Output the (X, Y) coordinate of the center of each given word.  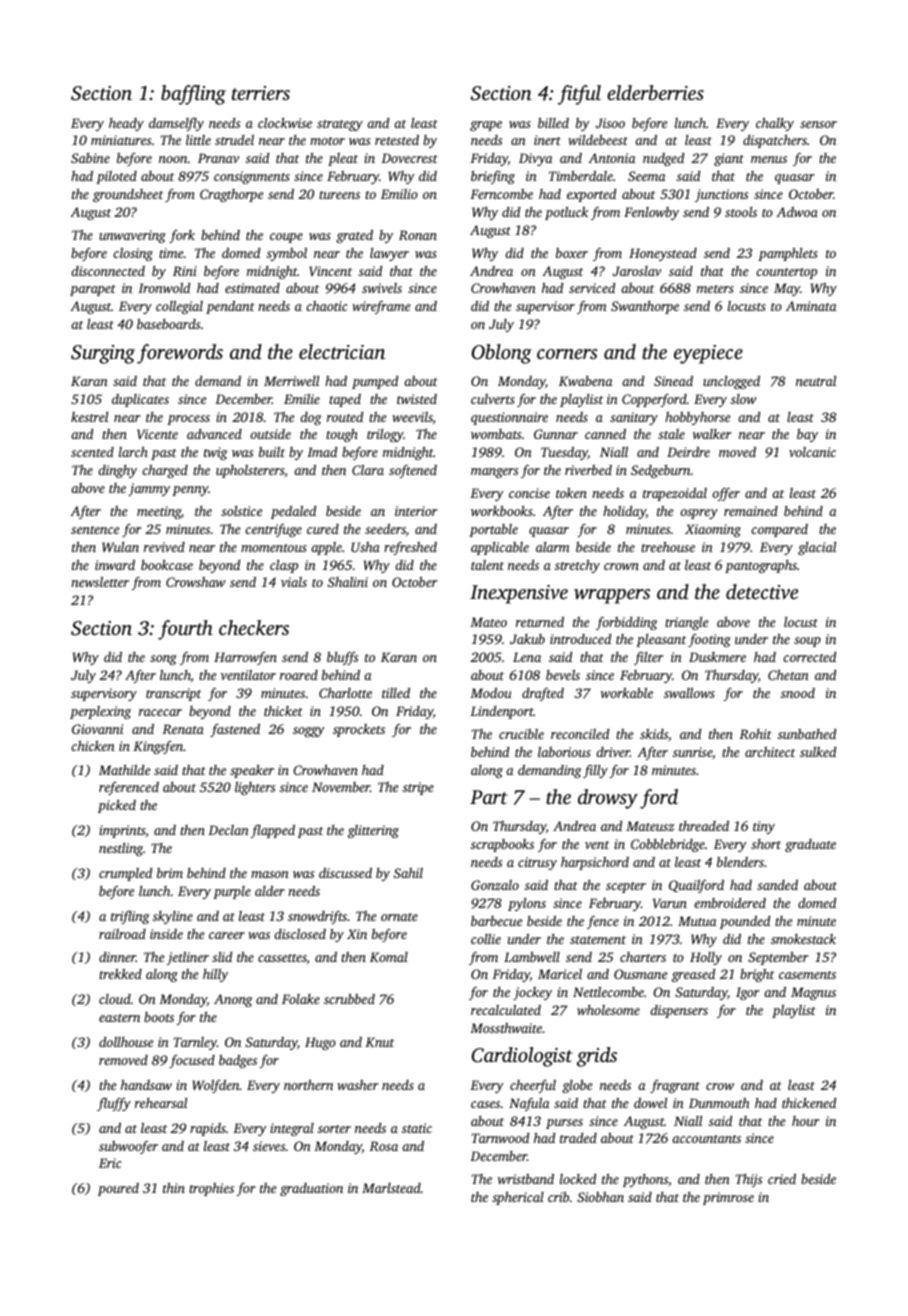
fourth (185, 630)
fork (182, 236)
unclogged (731, 382)
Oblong (501, 354)
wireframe (381, 307)
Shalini (348, 582)
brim (170, 873)
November (341, 787)
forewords (180, 354)
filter (648, 658)
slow (743, 399)
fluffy (114, 1104)
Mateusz (650, 826)
